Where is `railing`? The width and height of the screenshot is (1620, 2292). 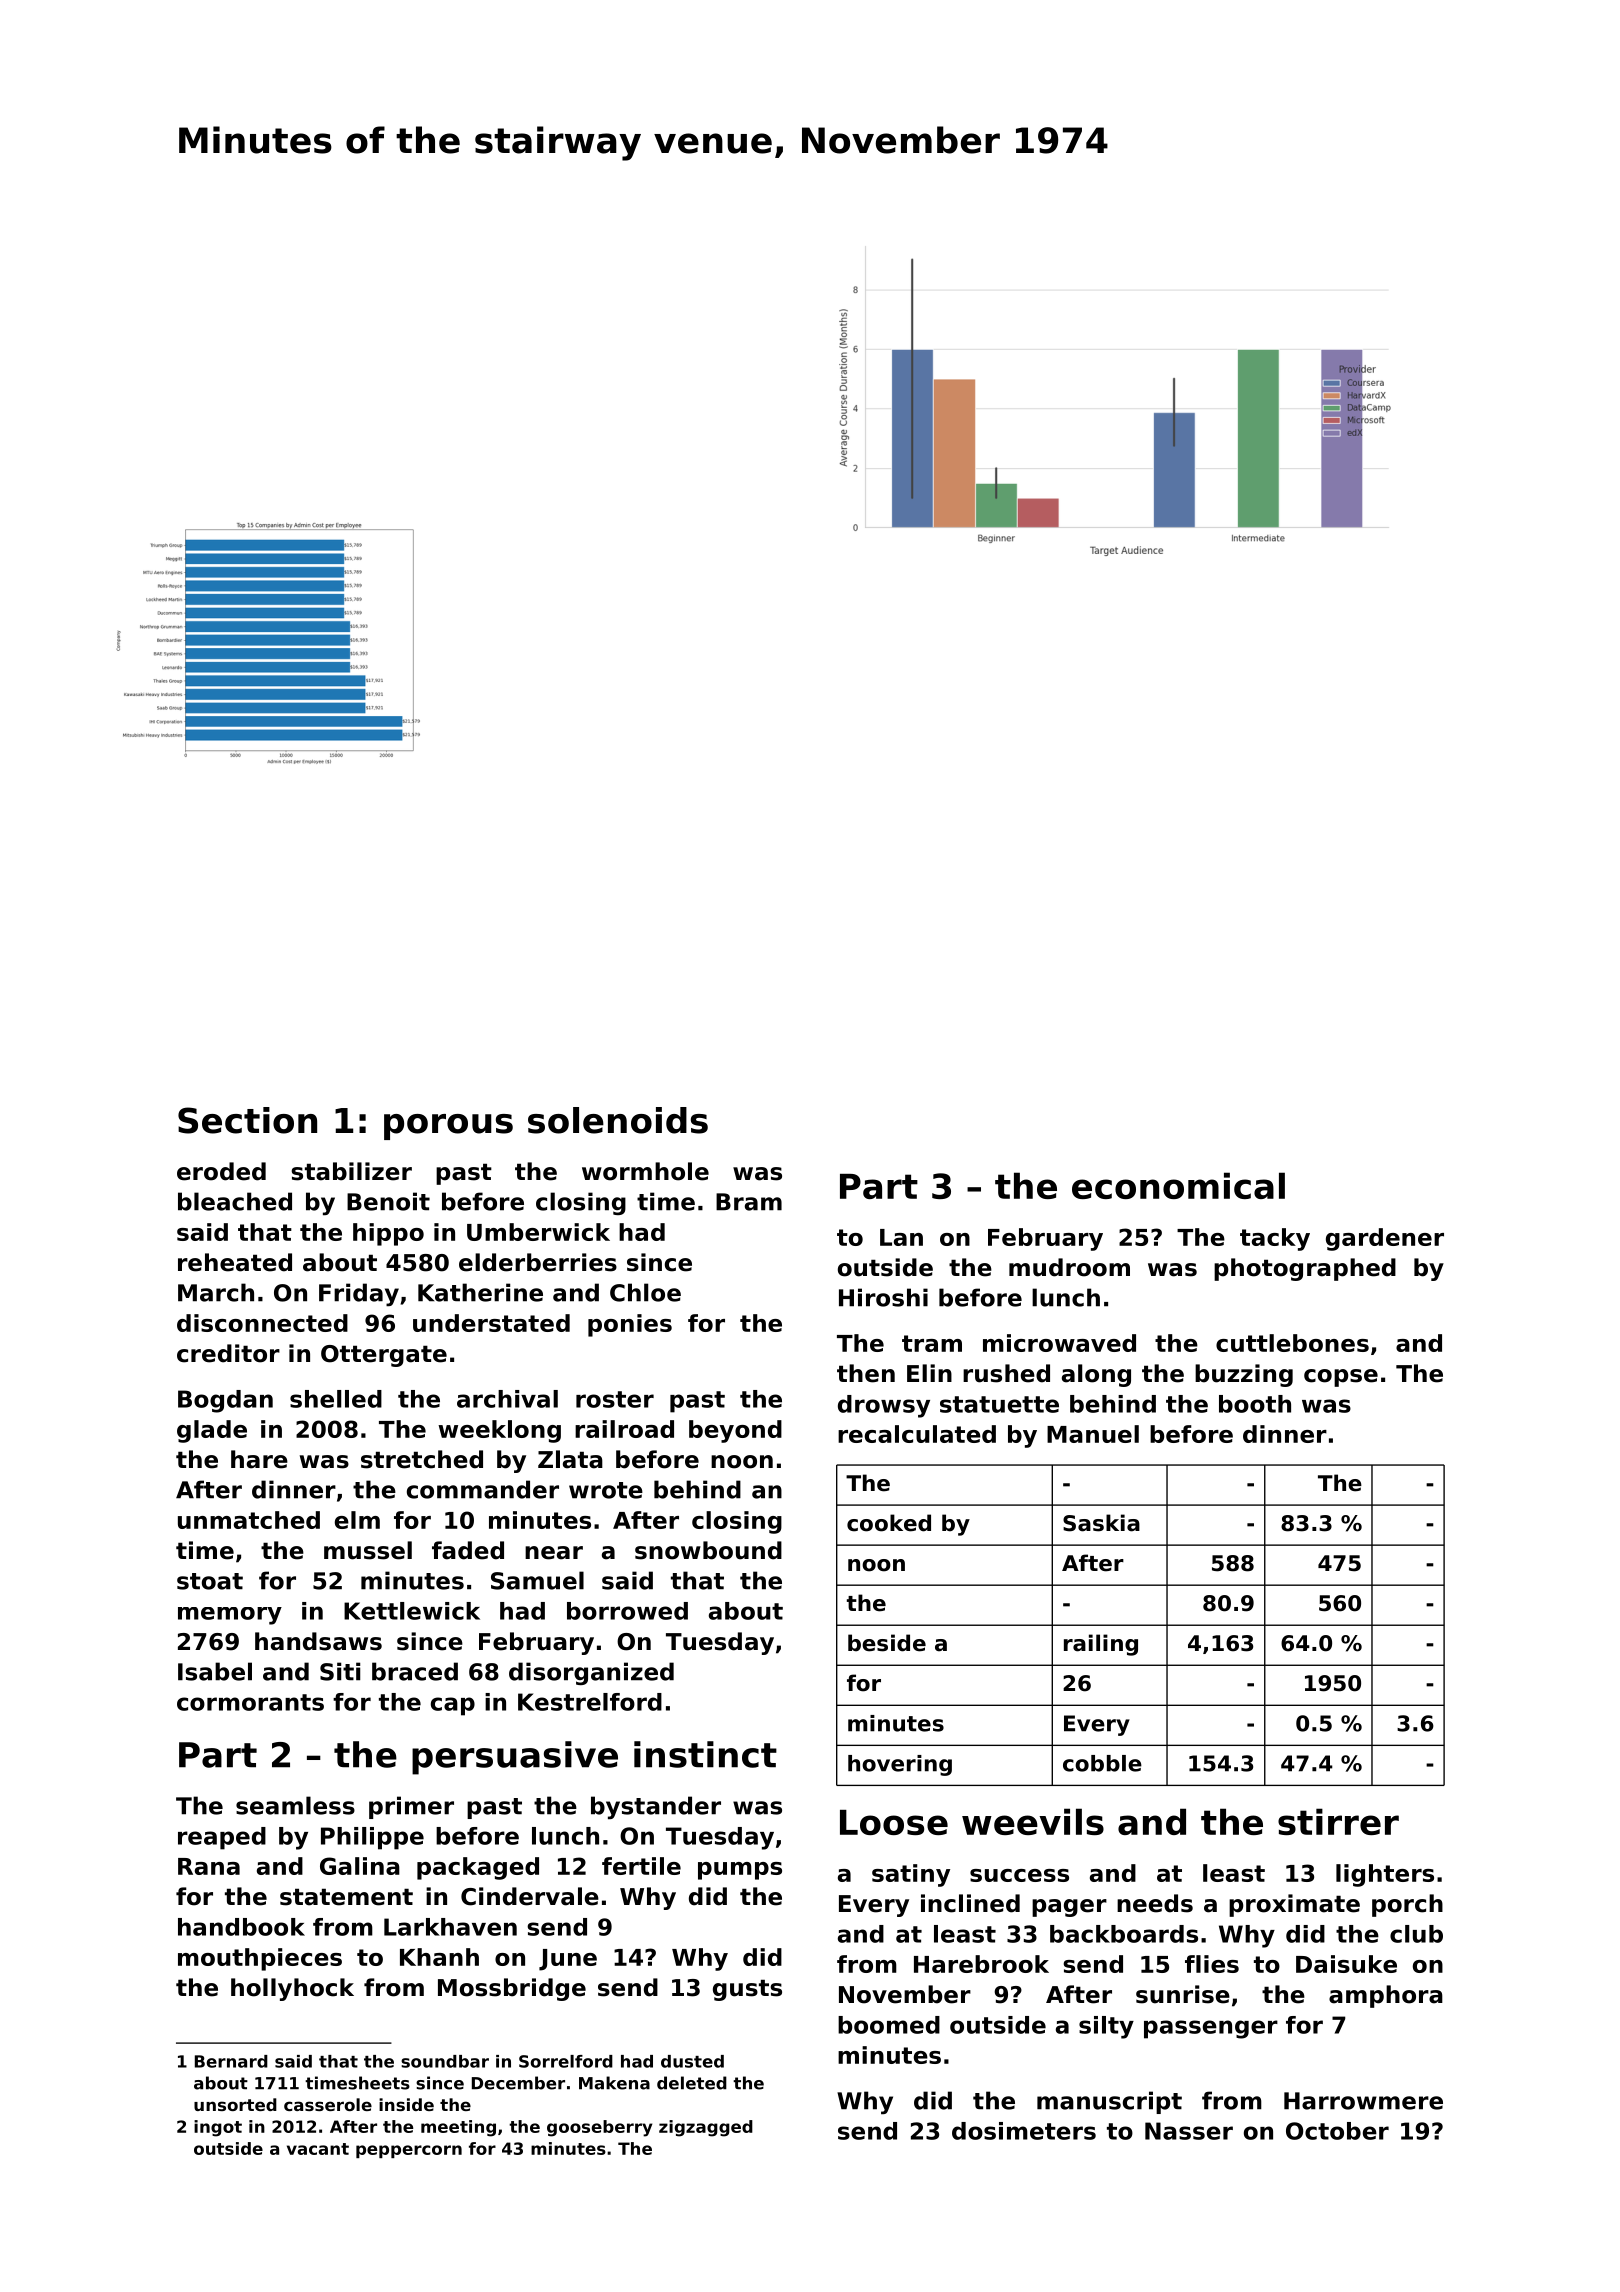
railing is located at coordinates (1101, 1645).
